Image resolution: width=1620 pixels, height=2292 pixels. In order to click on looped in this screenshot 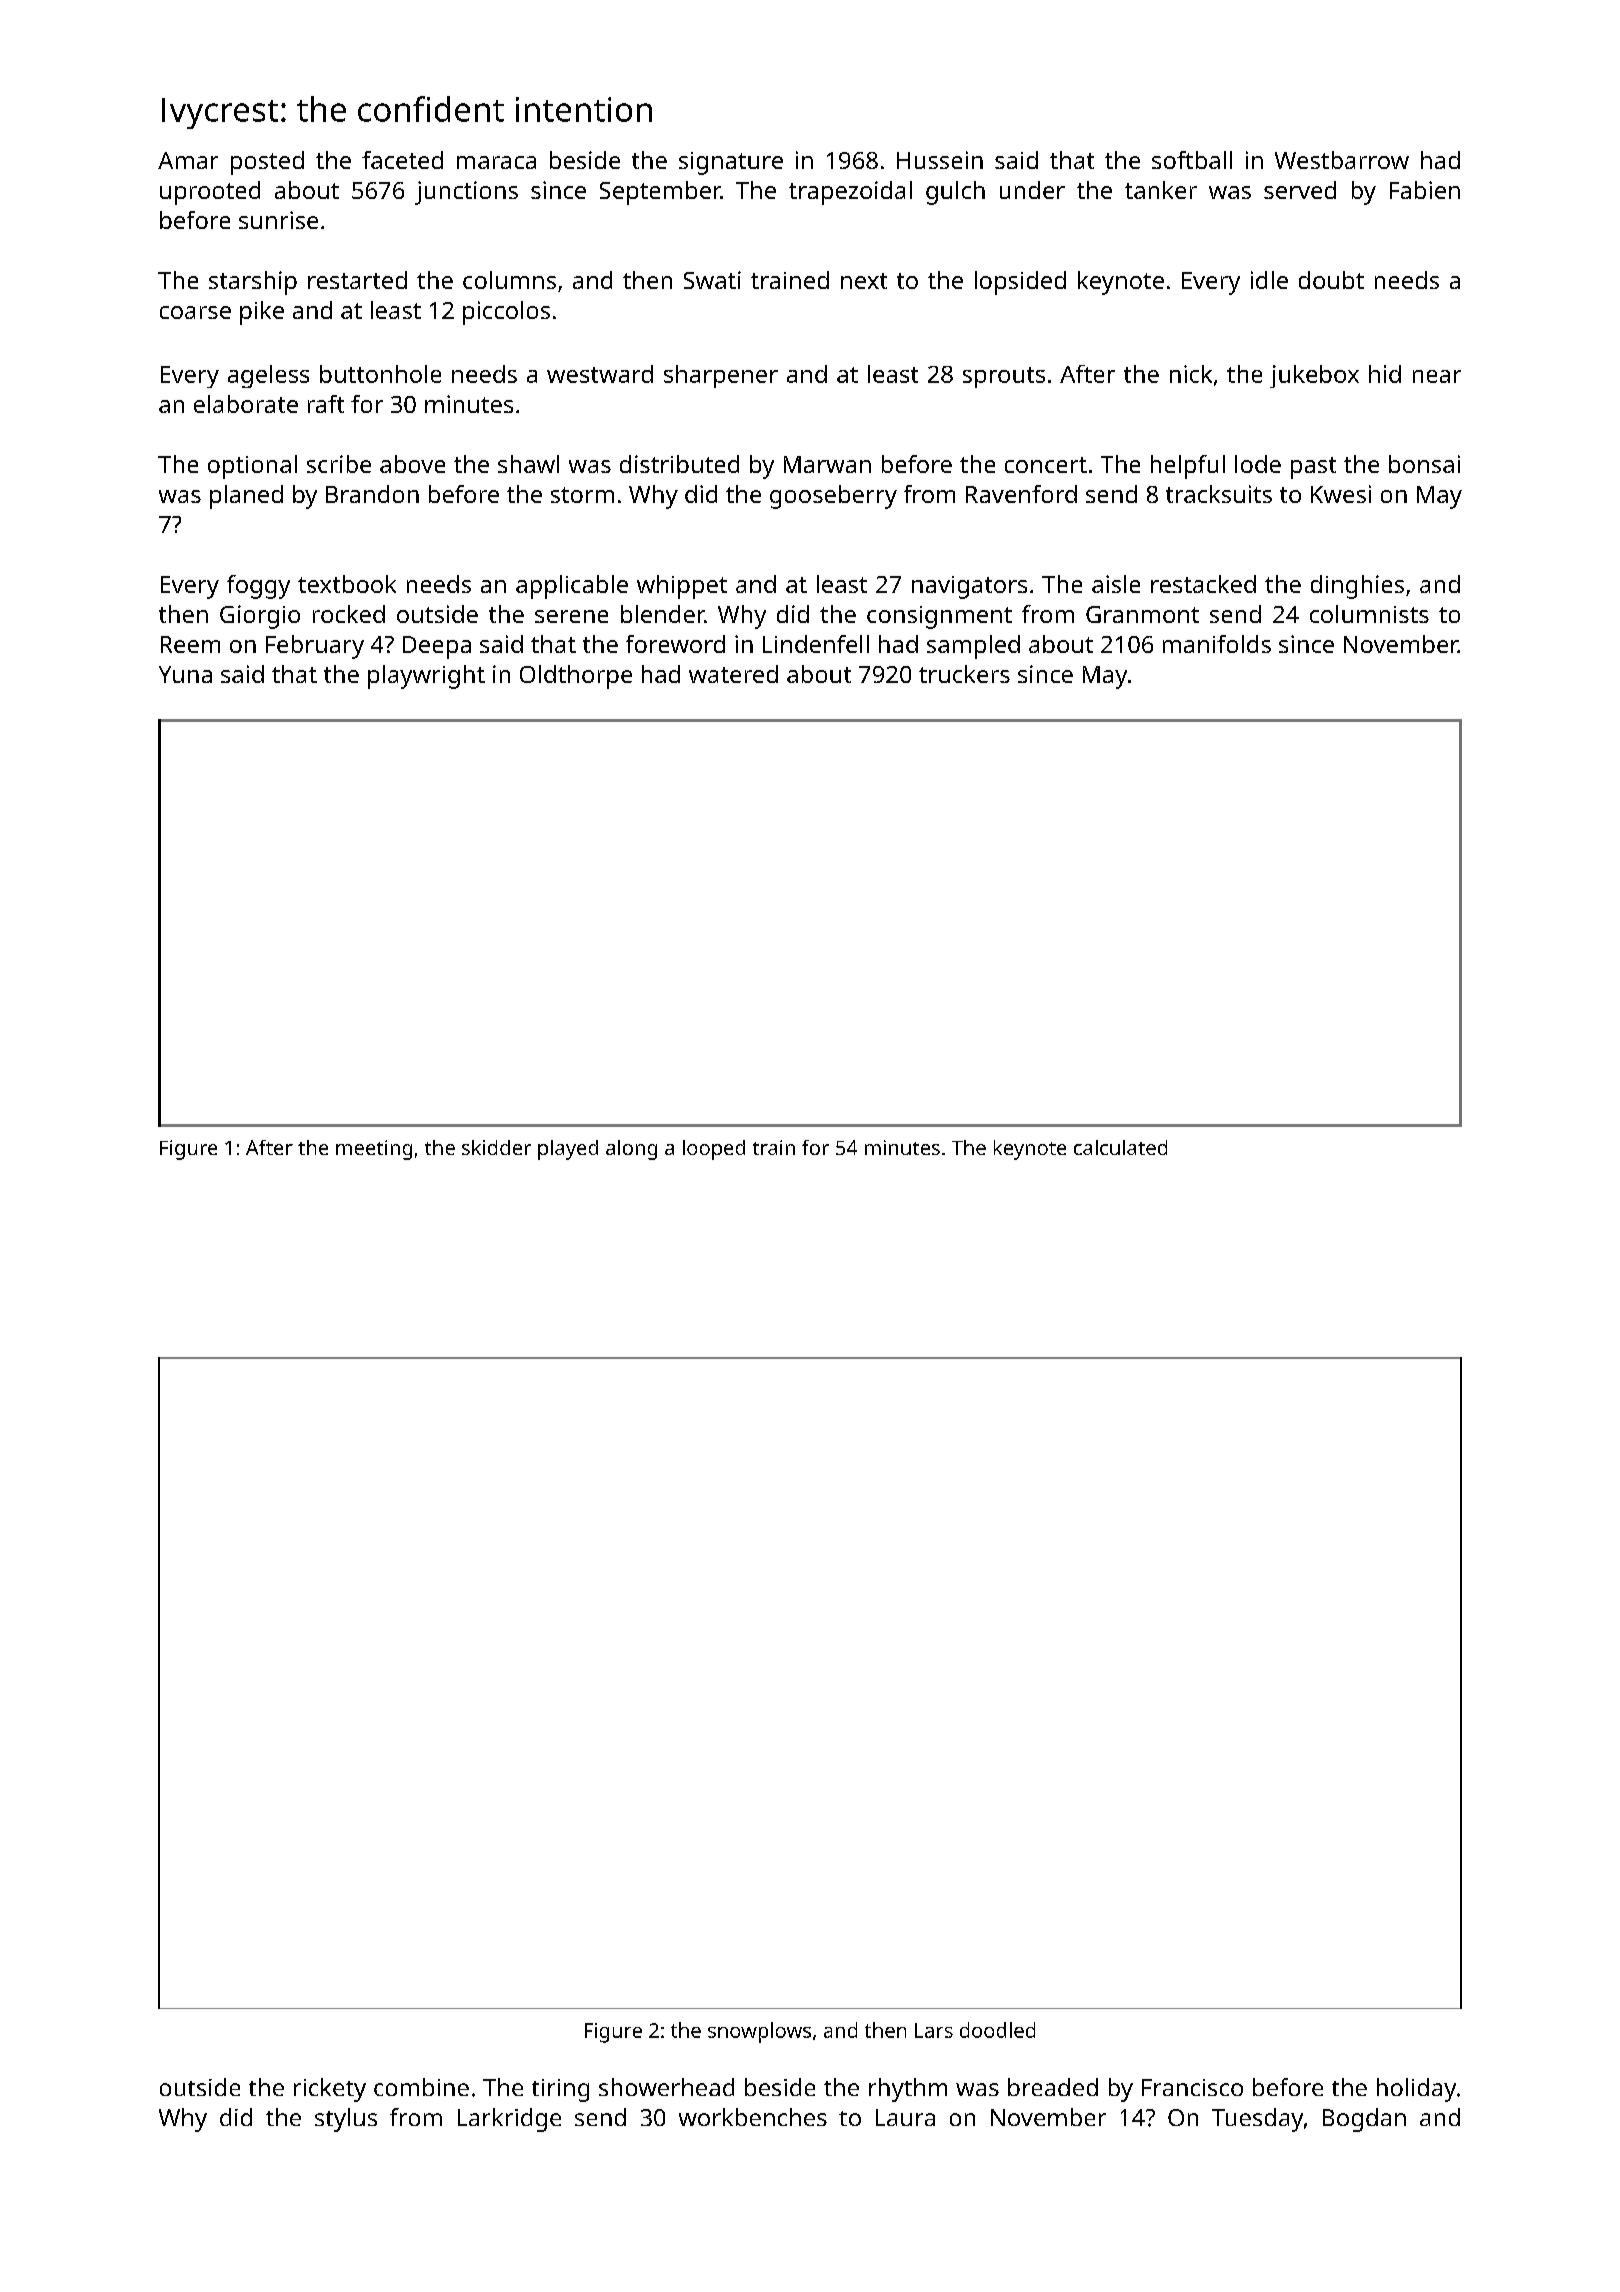, I will do `click(714, 1150)`.
